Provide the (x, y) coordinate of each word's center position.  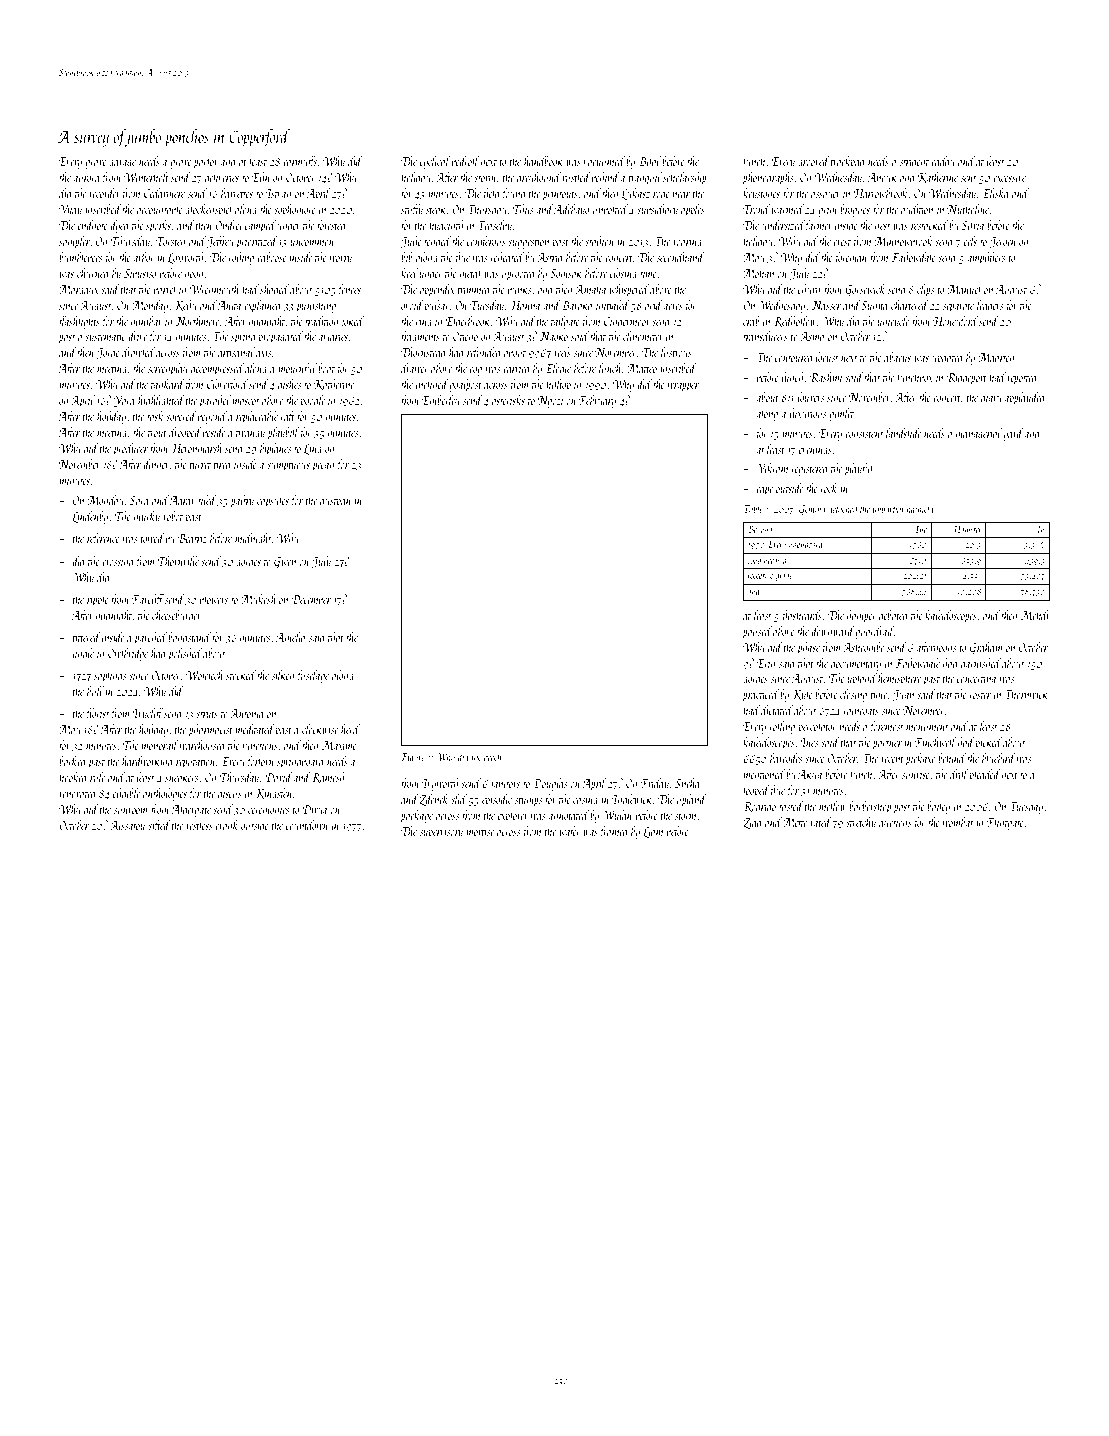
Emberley (441, 401)
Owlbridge (128, 654)
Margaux (79, 291)
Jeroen (1003, 243)
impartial (889, 509)
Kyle (802, 695)
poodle (312, 401)
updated (948, 358)
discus (230, 793)
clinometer (643, 336)
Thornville (178, 561)
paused (757, 632)
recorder (105, 193)
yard (1014, 434)
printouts (560, 196)
